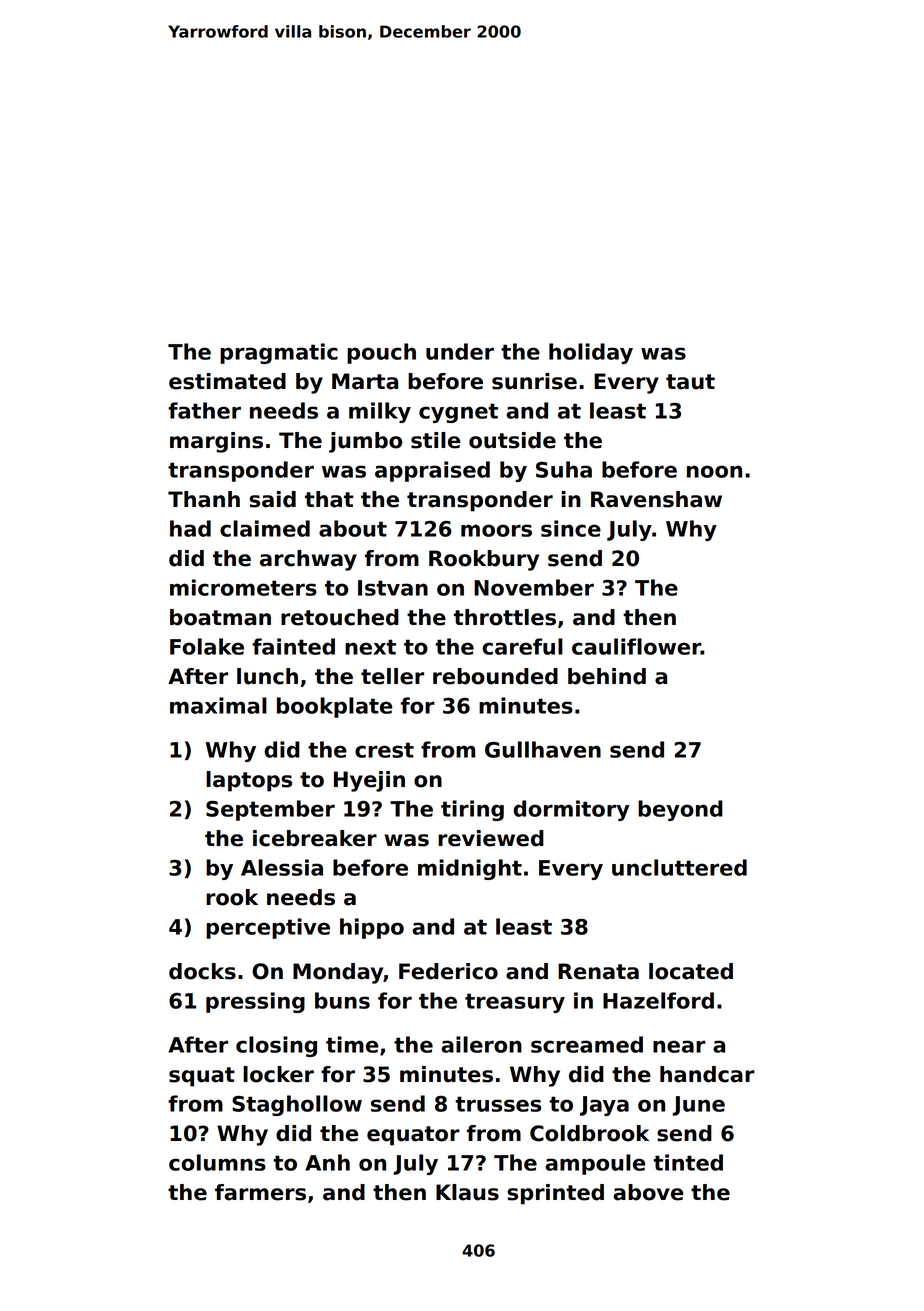 The height and width of the screenshot is (1311, 924). I want to click on Folake, so click(207, 646).
